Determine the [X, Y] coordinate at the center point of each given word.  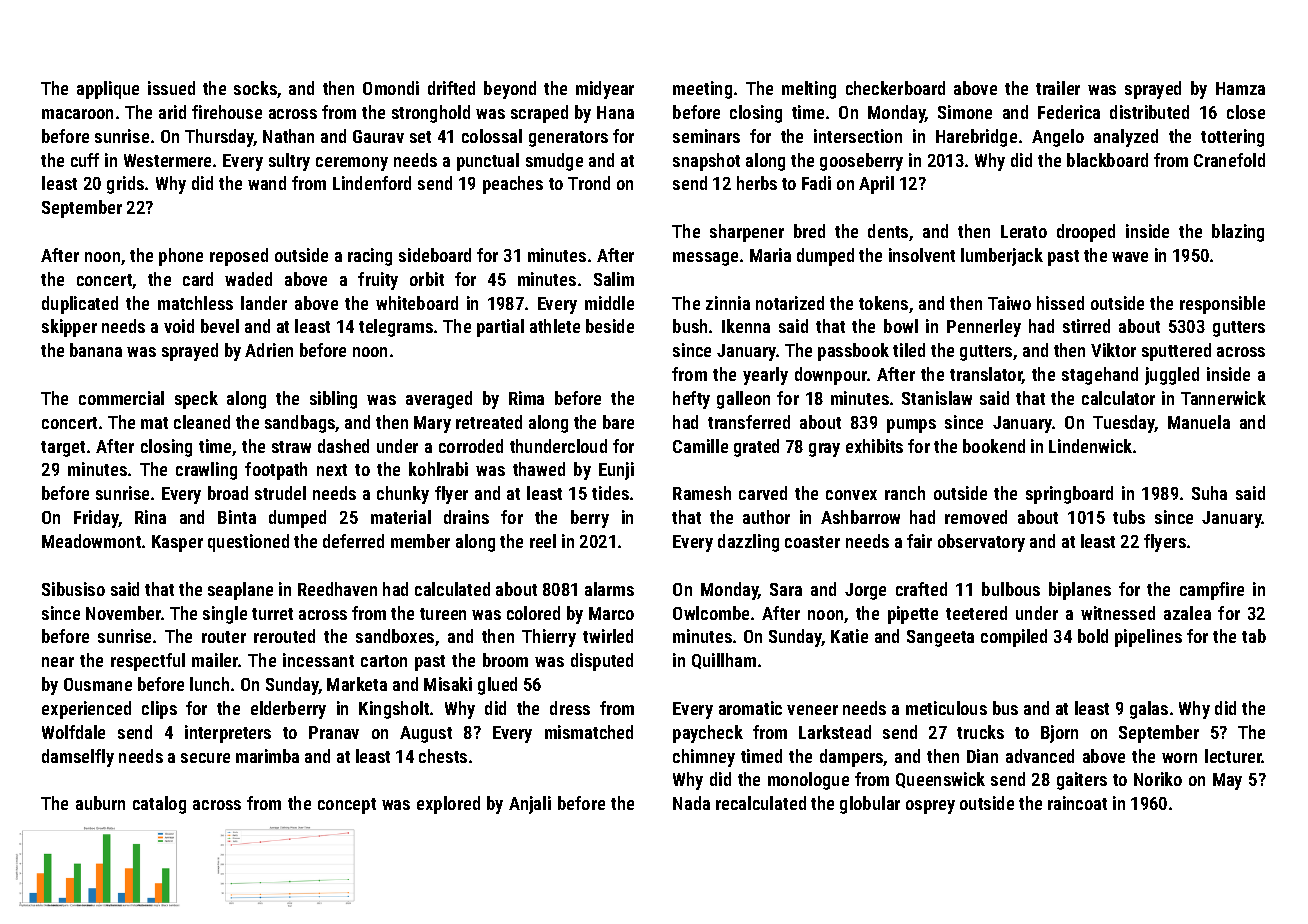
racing [370, 257]
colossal [492, 136]
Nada [691, 803]
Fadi [816, 183]
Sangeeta [940, 638]
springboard [1069, 495]
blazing [1238, 233]
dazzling [748, 543]
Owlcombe [711, 613]
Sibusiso [73, 589]
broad [228, 493]
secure [205, 758]
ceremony [352, 164]
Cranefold [1229, 160]
